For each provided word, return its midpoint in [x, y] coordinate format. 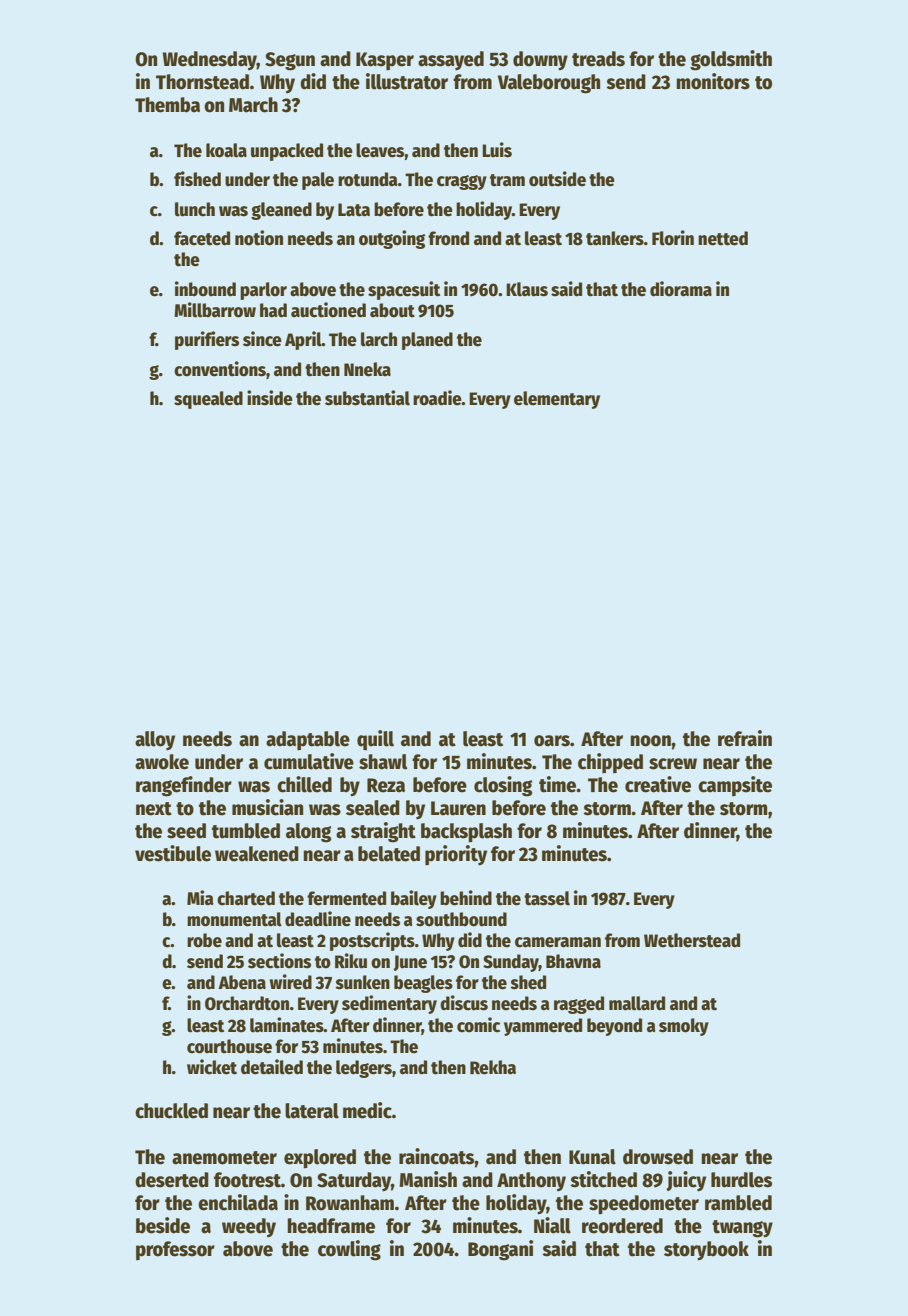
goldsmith [731, 60]
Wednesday [210, 60]
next [154, 809]
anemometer [224, 1158]
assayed [451, 61]
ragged [579, 1005]
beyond [614, 1027]
